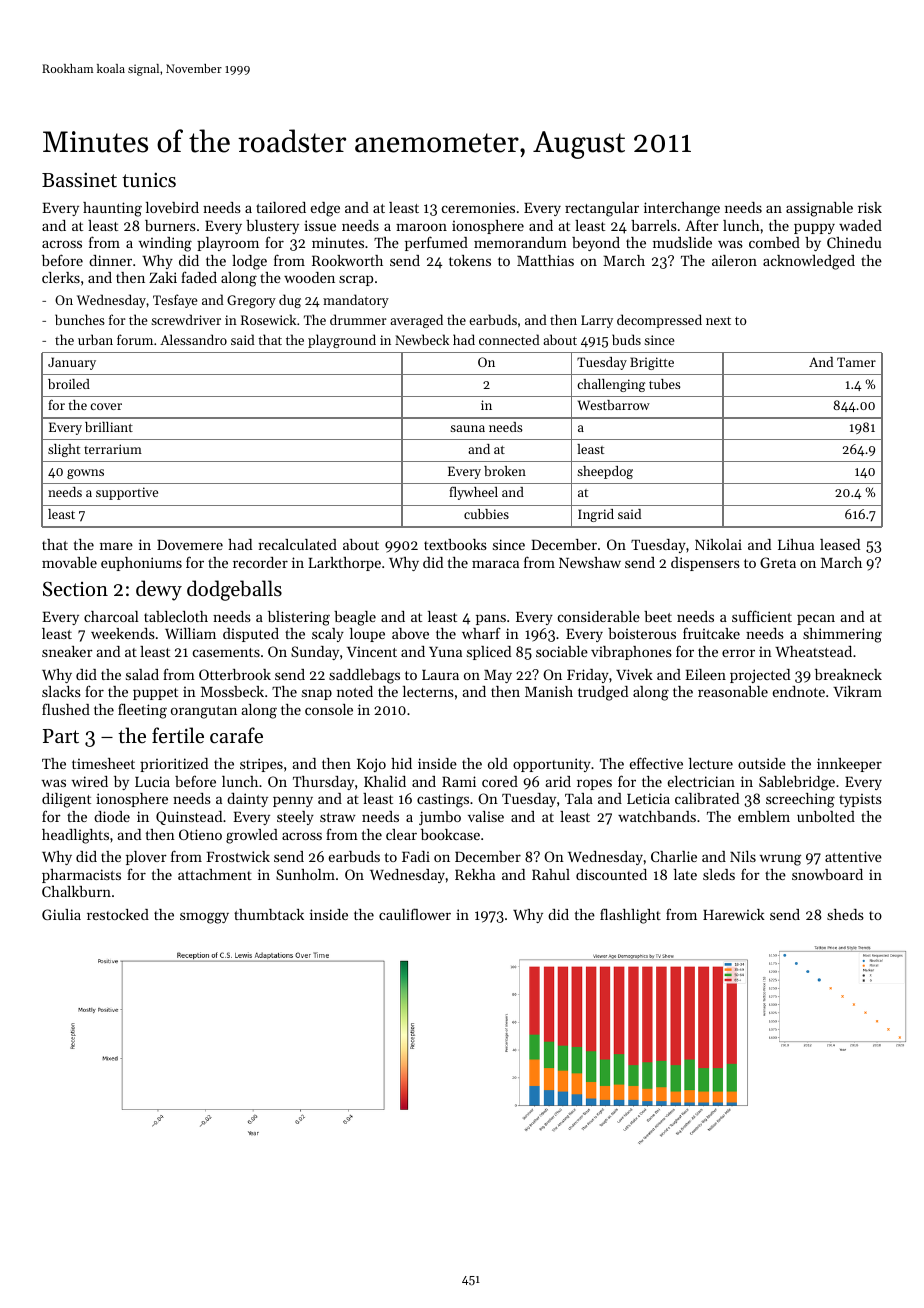 Image resolution: width=924 pixels, height=1308 pixels. I want to click on sauna, so click(467, 428).
